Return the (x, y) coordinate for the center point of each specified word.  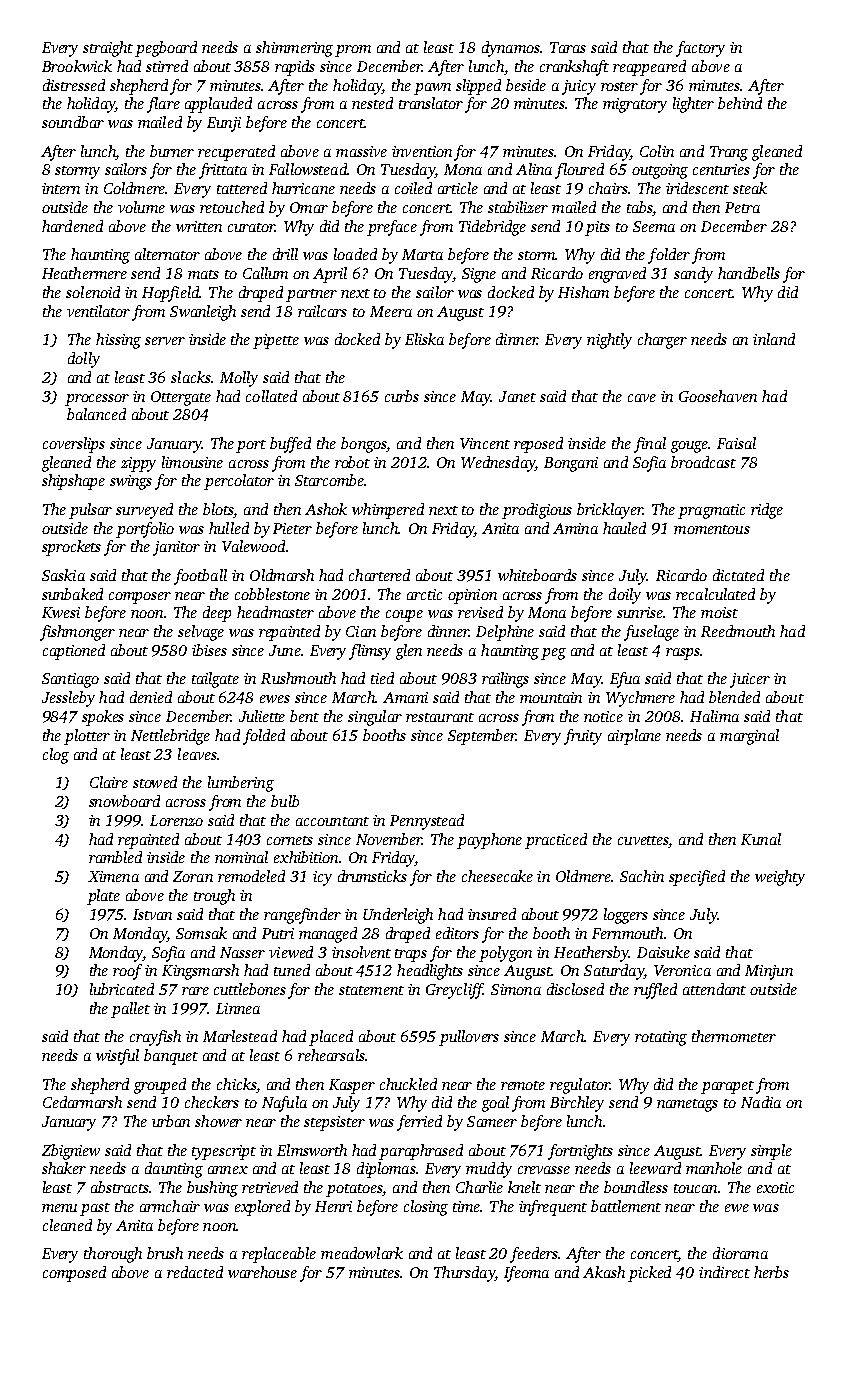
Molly (239, 379)
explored (262, 1208)
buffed (290, 445)
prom (353, 51)
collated (271, 396)
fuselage (651, 633)
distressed (74, 85)
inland (774, 339)
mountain (551, 697)
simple (771, 1152)
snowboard (124, 801)
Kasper (352, 1086)
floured (579, 171)
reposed (538, 445)
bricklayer (610, 511)
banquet (171, 1057)
